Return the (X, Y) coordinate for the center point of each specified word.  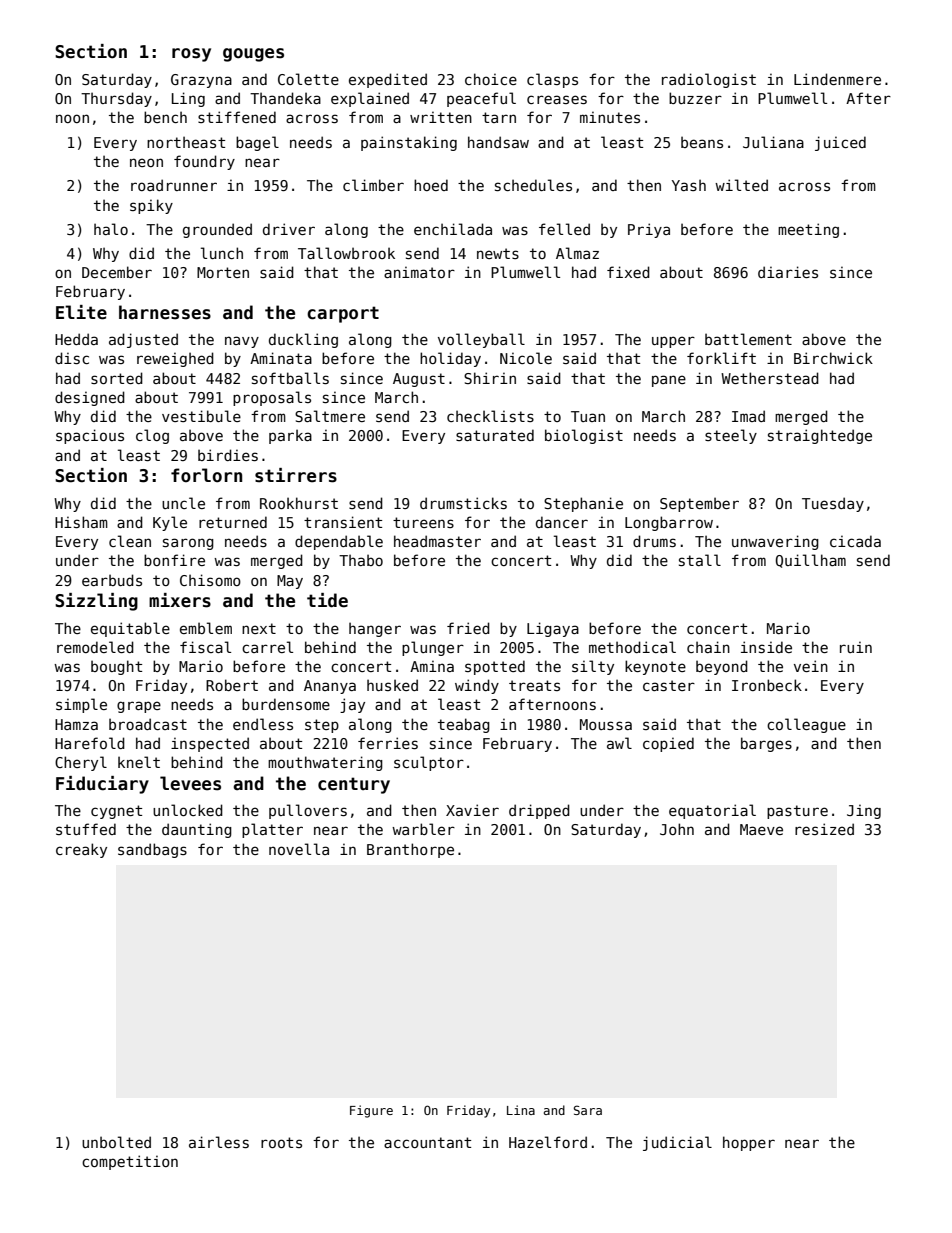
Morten (223, 272)
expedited (388, 80)
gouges (253, 55)
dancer (562, 522)
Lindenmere (837, 79)
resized (824, 829)
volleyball (481, 340)
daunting (197, 830)
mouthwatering (325, 763)
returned (233, 522)
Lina (521, 1110)
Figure (371, 1111)
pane (669, 381)
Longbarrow (669, 523)
